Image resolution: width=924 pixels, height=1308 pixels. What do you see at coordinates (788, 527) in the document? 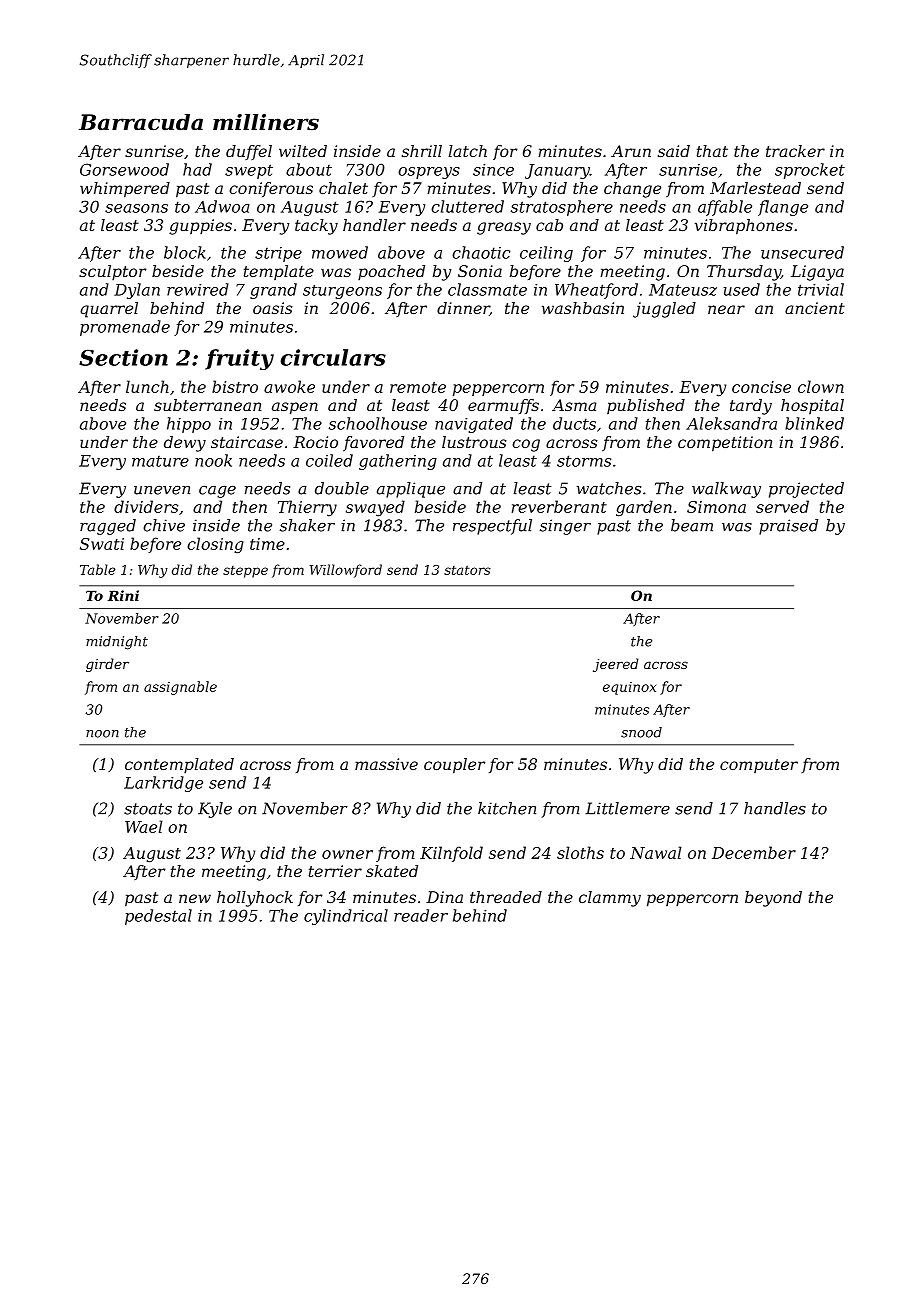
I see `praised` at bounding box center [788, 527].
